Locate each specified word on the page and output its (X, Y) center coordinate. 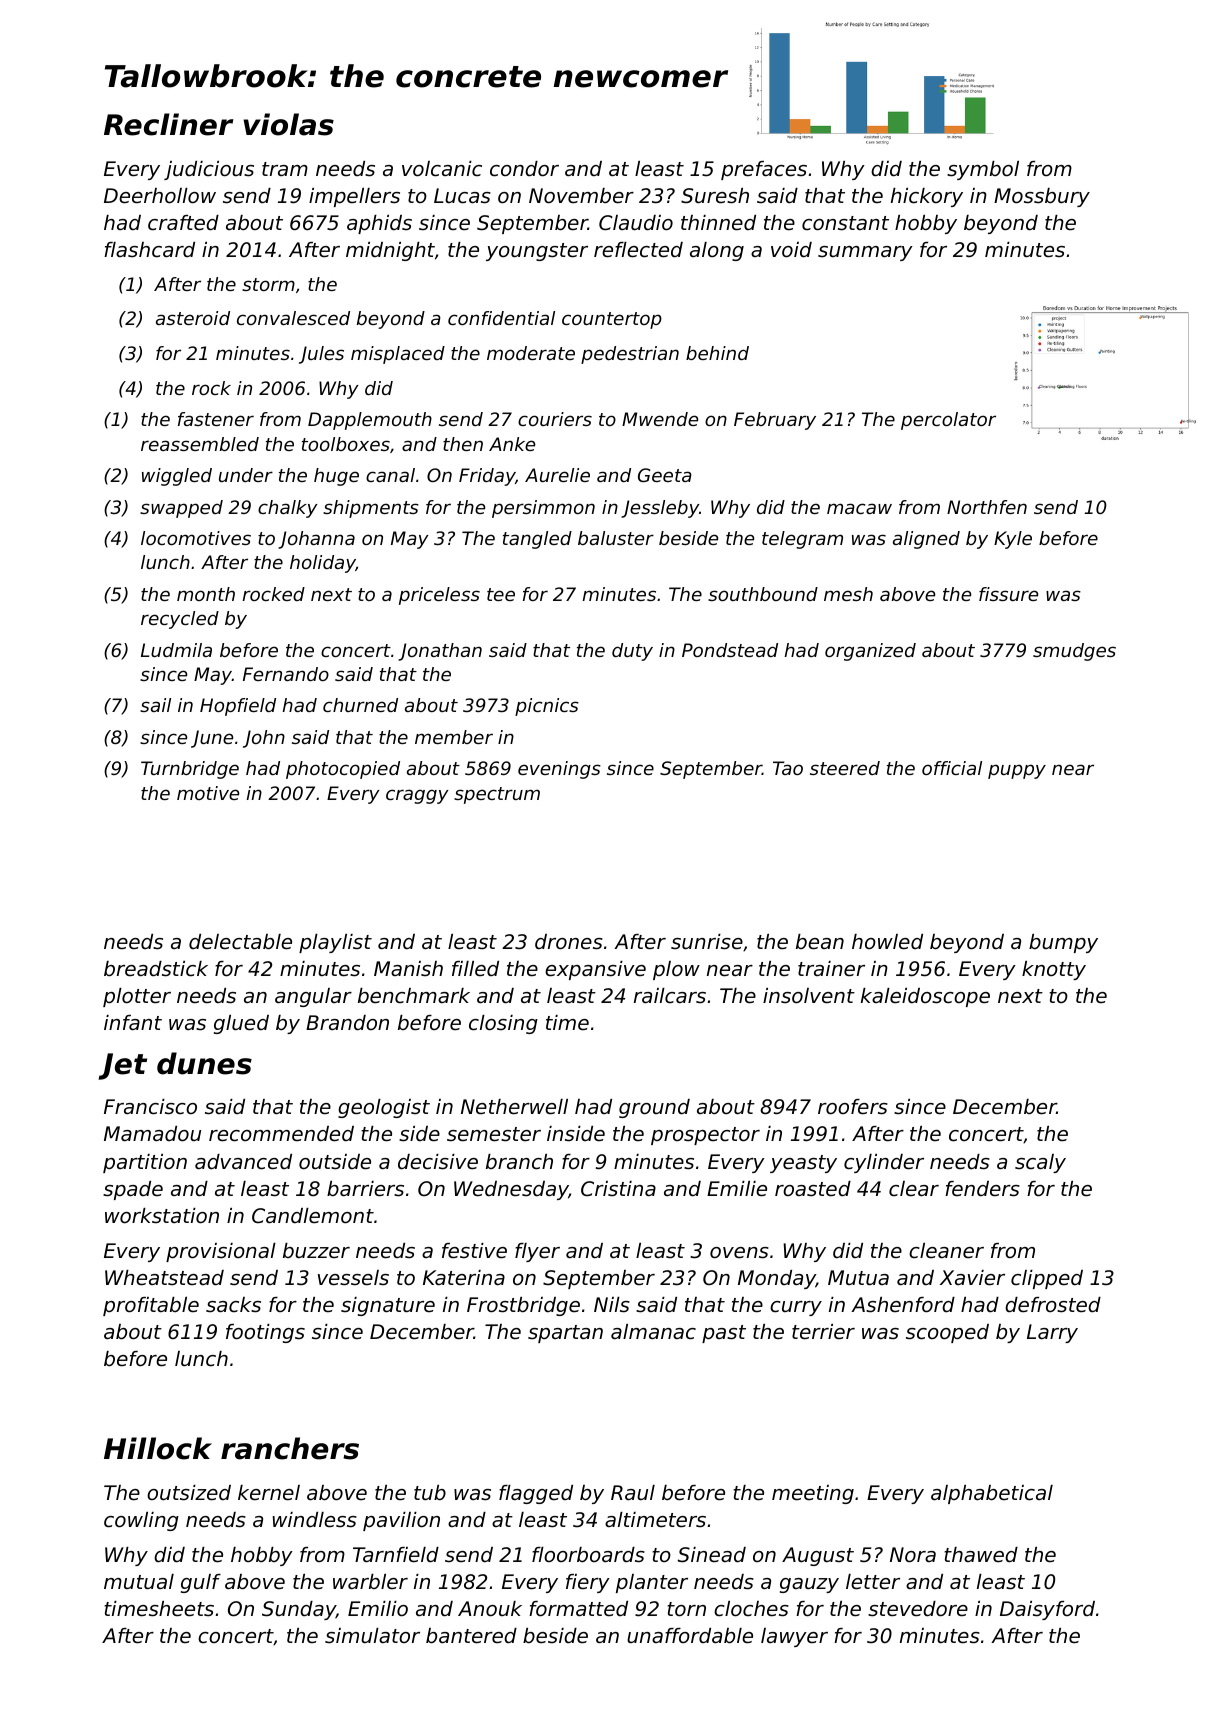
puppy (1017, 771)
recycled (180, 620)
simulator (372, 1636)
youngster (537, 252)
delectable (240, 942)
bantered (471, 1636)
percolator (948, 421)
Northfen (987, 507)
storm (268, 284)
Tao (788, 768)
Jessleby (660, 509)
